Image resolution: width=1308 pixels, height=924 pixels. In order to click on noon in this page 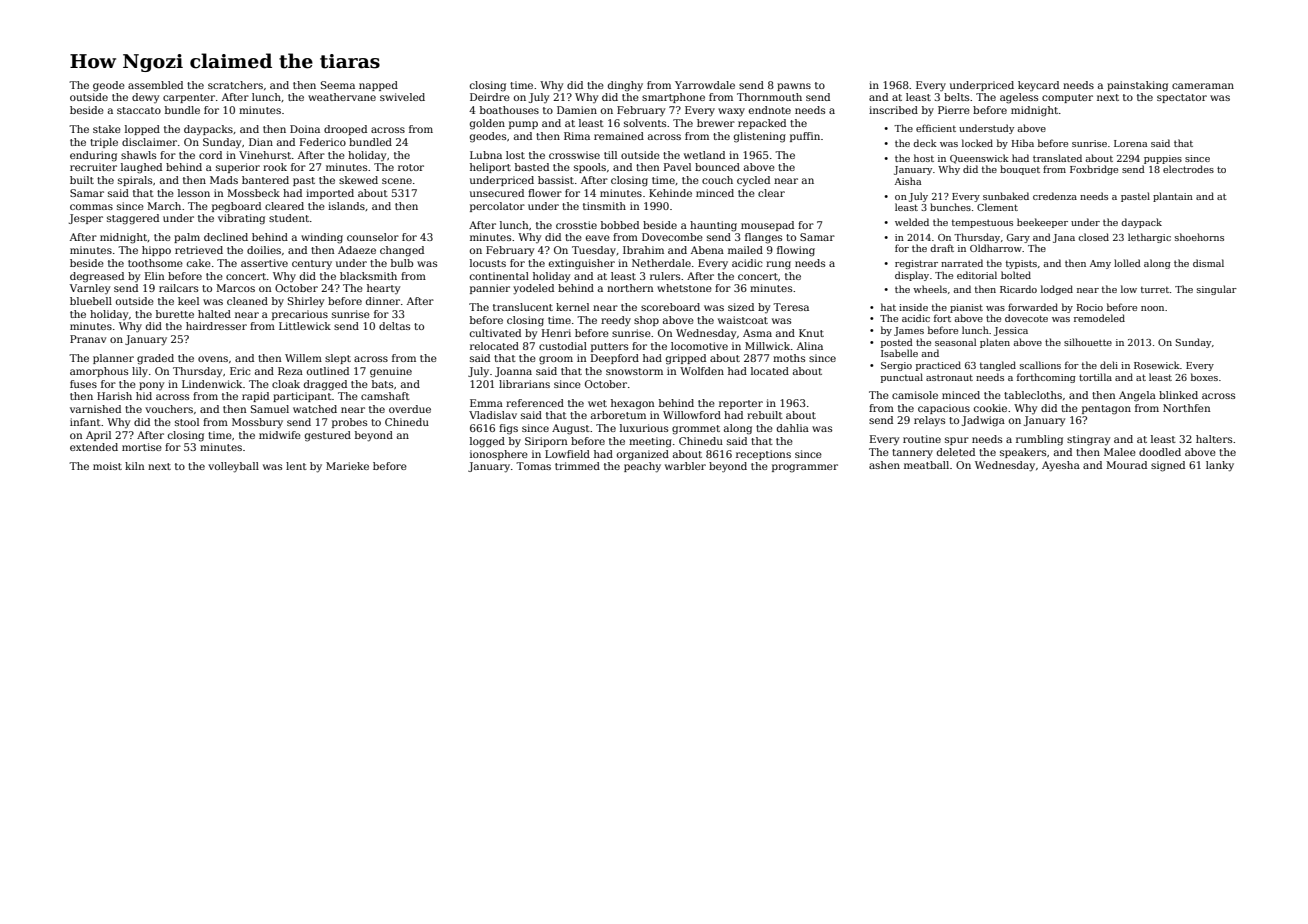, I will do `click(1152, 308)`.
